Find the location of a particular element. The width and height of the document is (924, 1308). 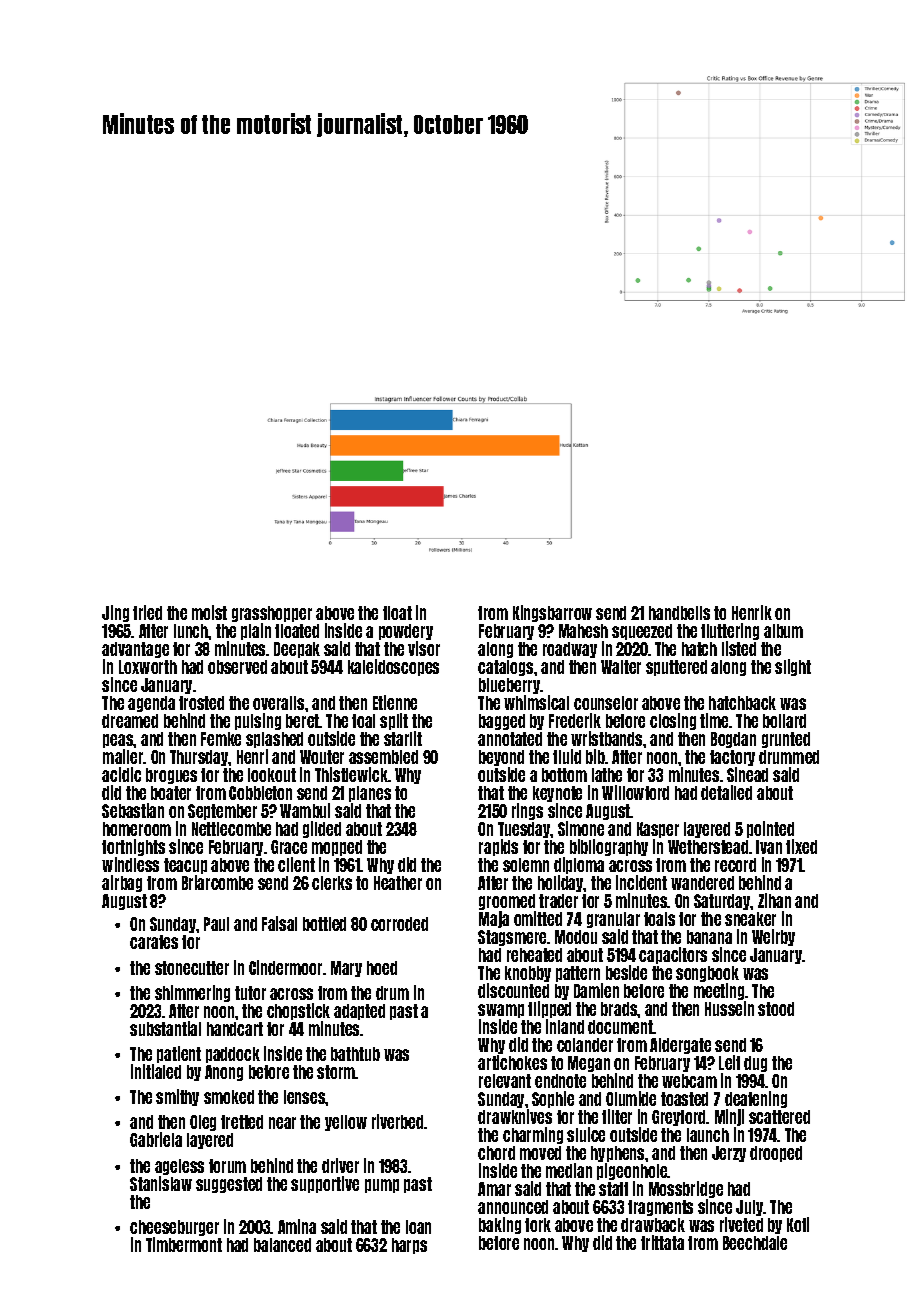

toasted is located at coordinates (684, 1099).
